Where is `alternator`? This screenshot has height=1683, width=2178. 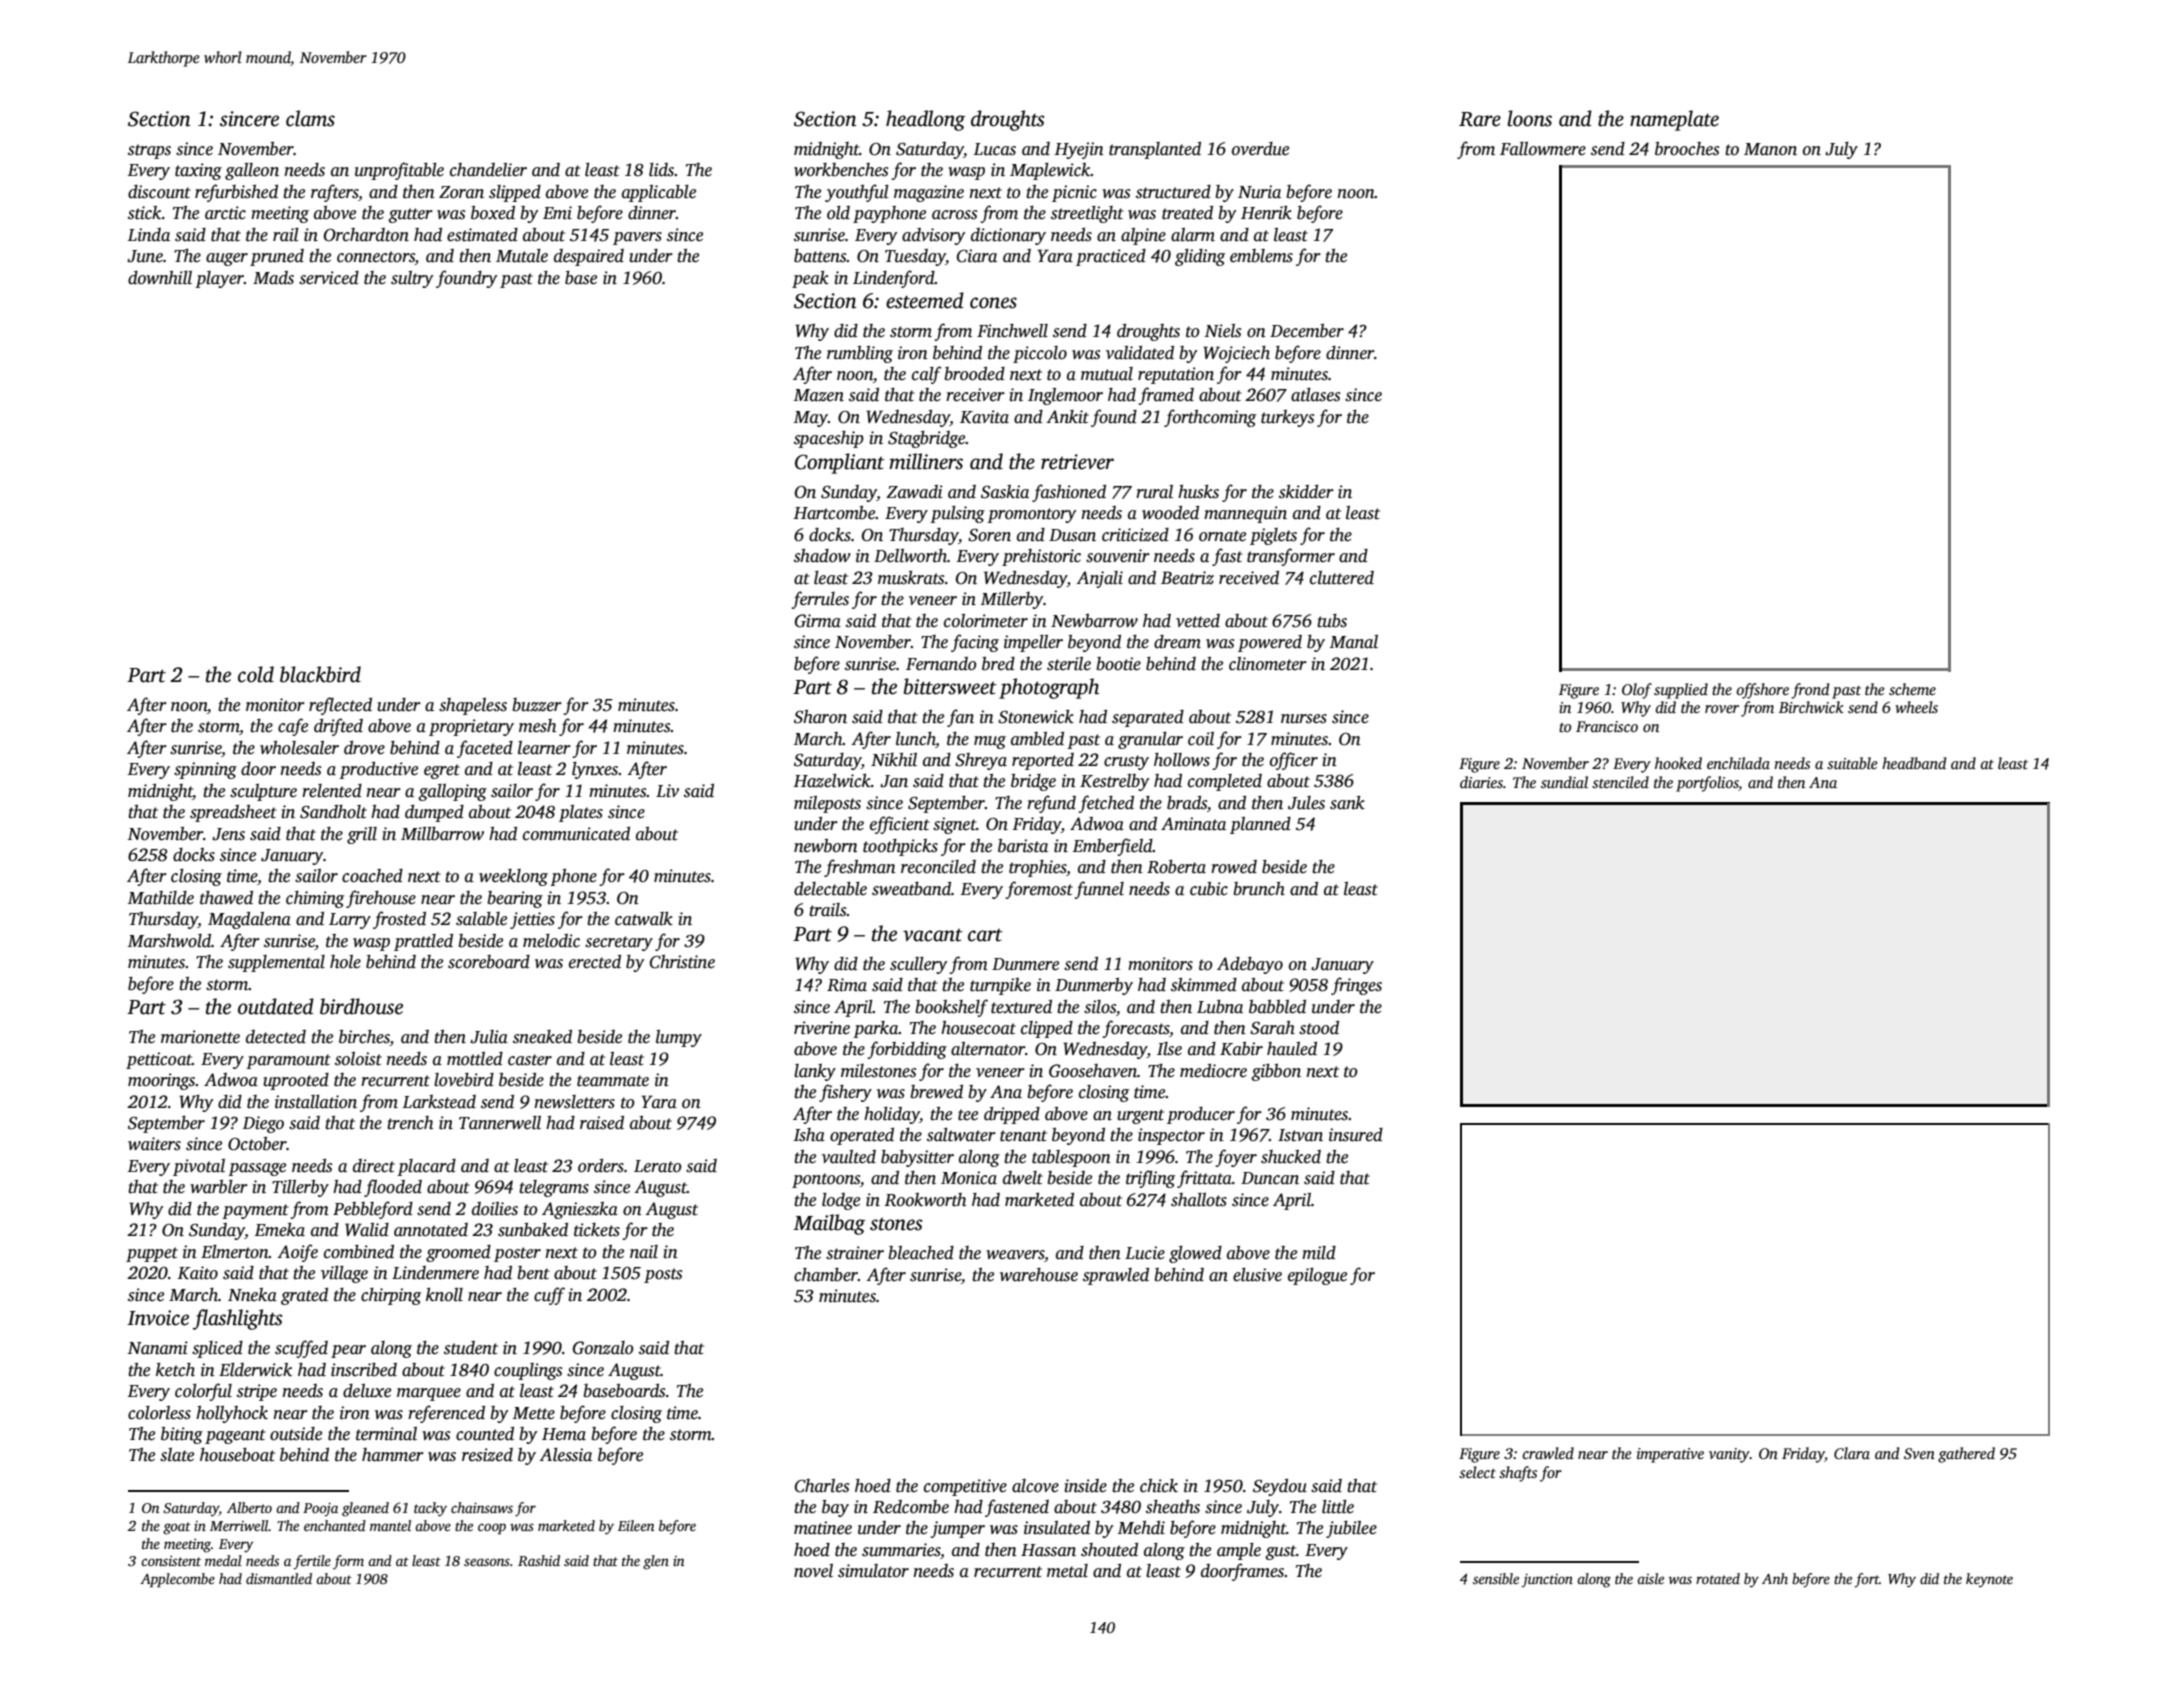
alternator is located at coordinates (988, 1049).
